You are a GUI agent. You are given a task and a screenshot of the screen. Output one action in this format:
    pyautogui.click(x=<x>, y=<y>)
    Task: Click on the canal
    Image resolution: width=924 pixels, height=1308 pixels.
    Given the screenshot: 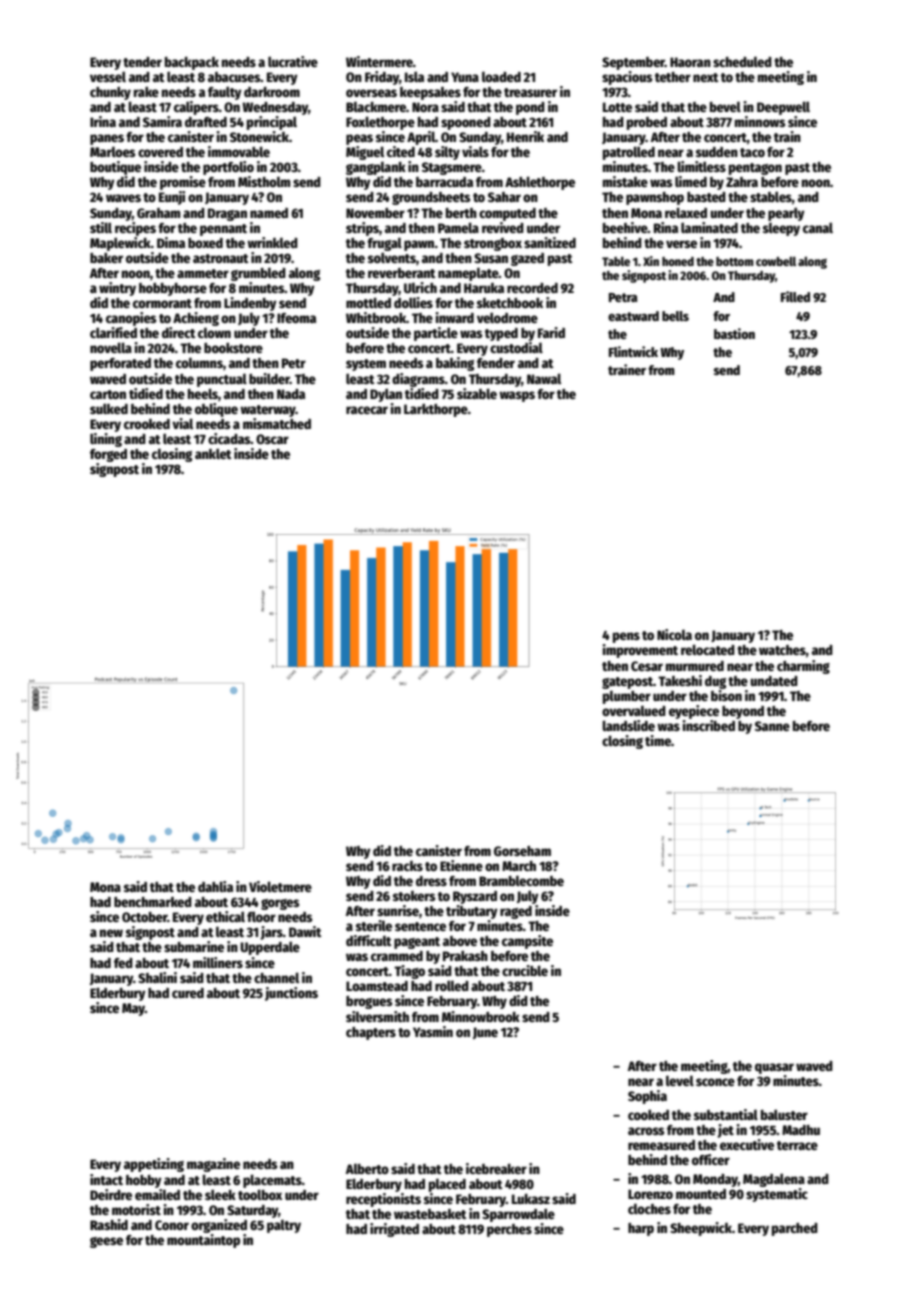 What is the action you would take?
    pyautogui.click(x=818, y=227)
